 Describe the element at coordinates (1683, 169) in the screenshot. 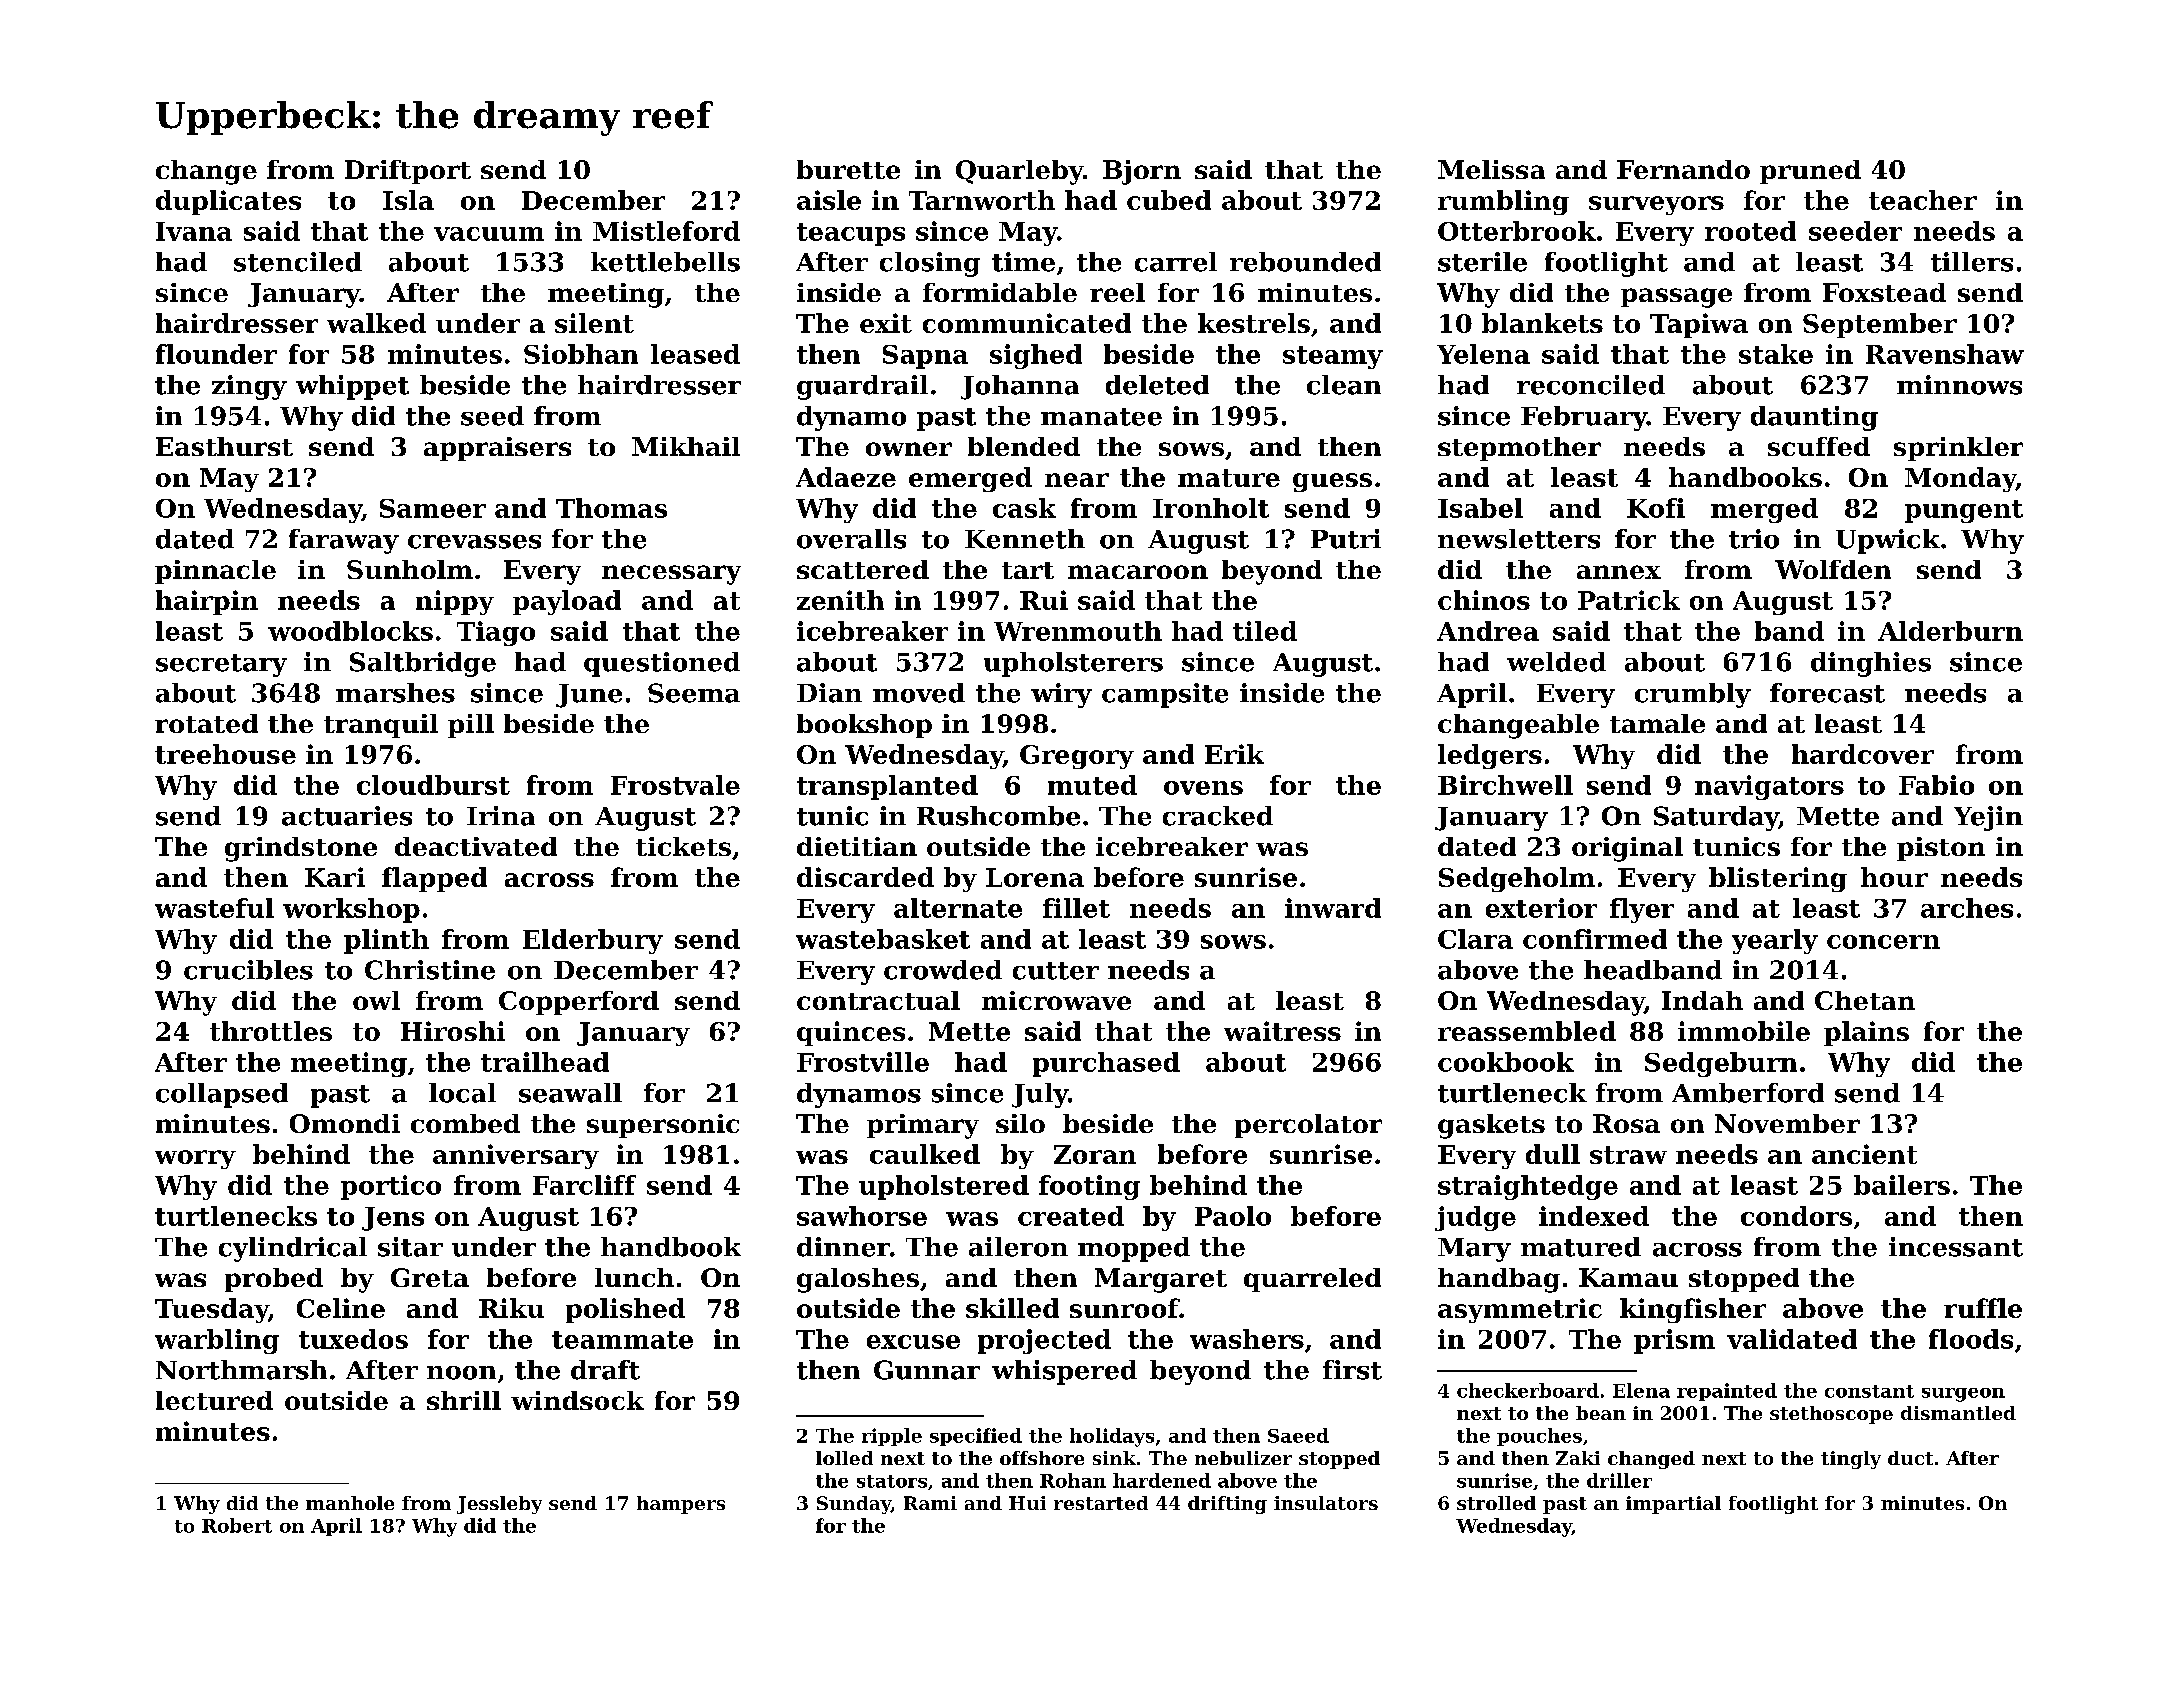

I see `Fernando` at that location.
